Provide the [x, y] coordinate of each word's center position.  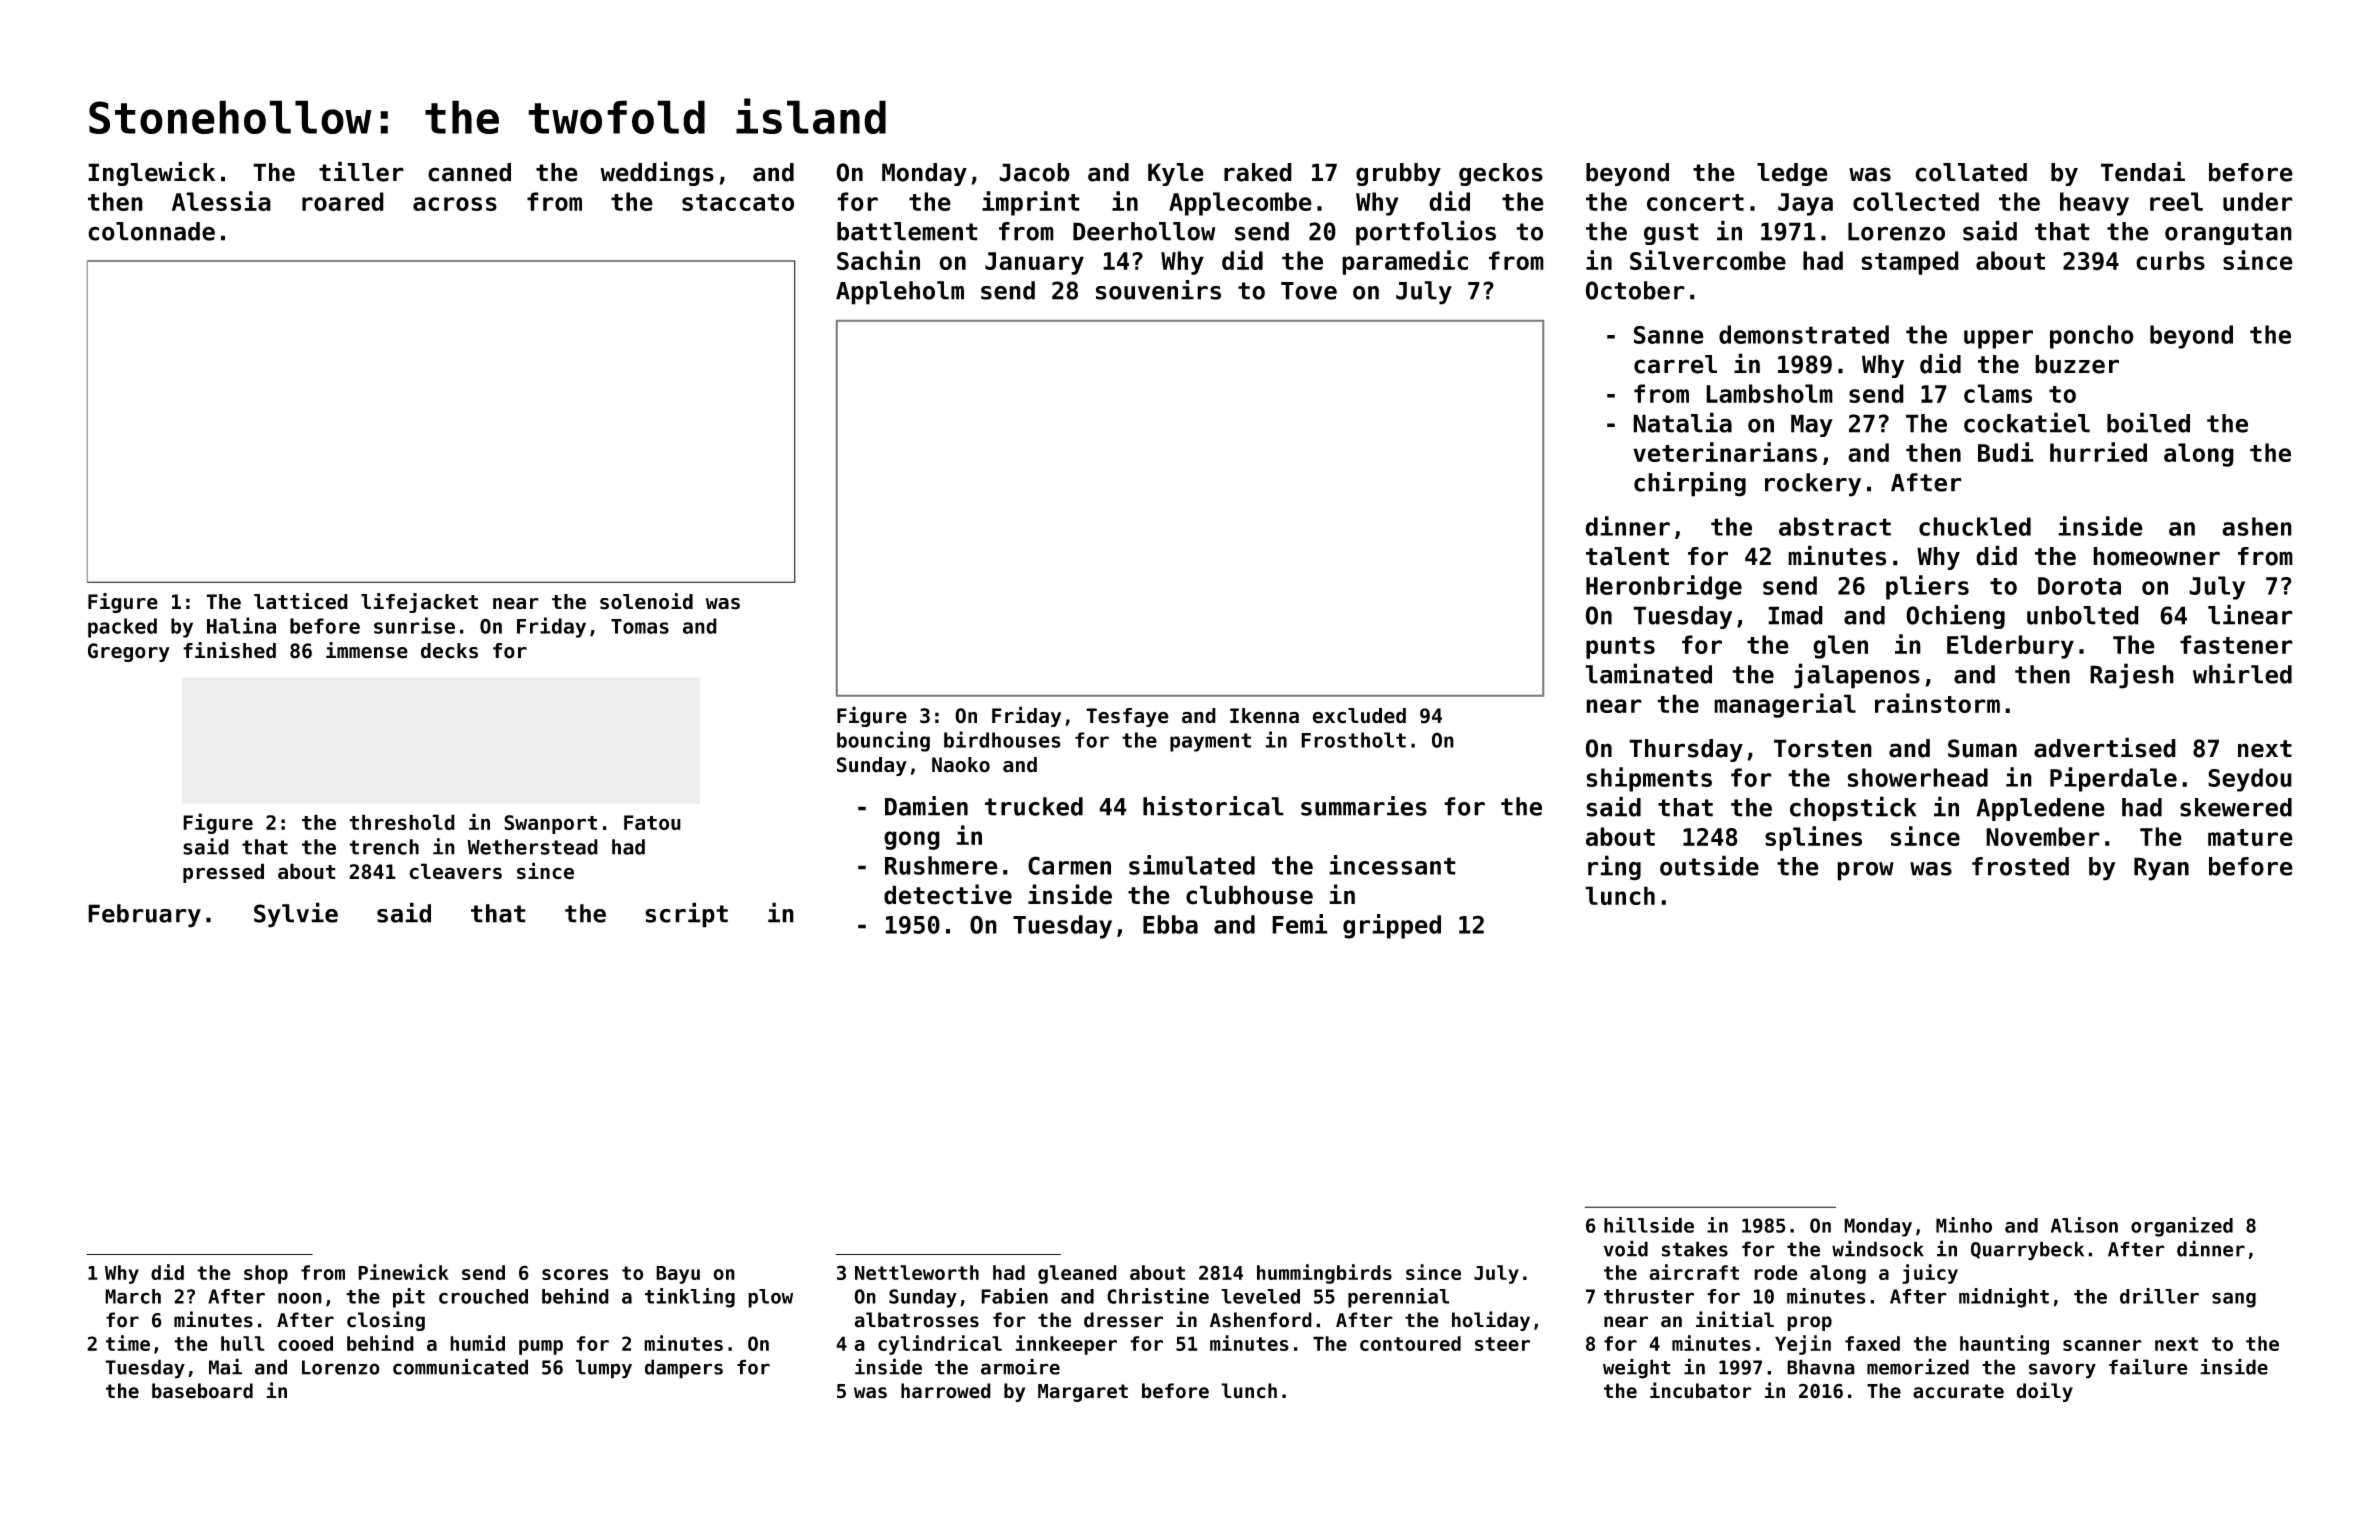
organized [2182, 1227]
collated [1971, 172]
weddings [657, 173]
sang [2234, 1300]
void [1626, 1248]
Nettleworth [917, 1272]
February [144, 916]
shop [266, 1274]
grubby [1398, 174]
